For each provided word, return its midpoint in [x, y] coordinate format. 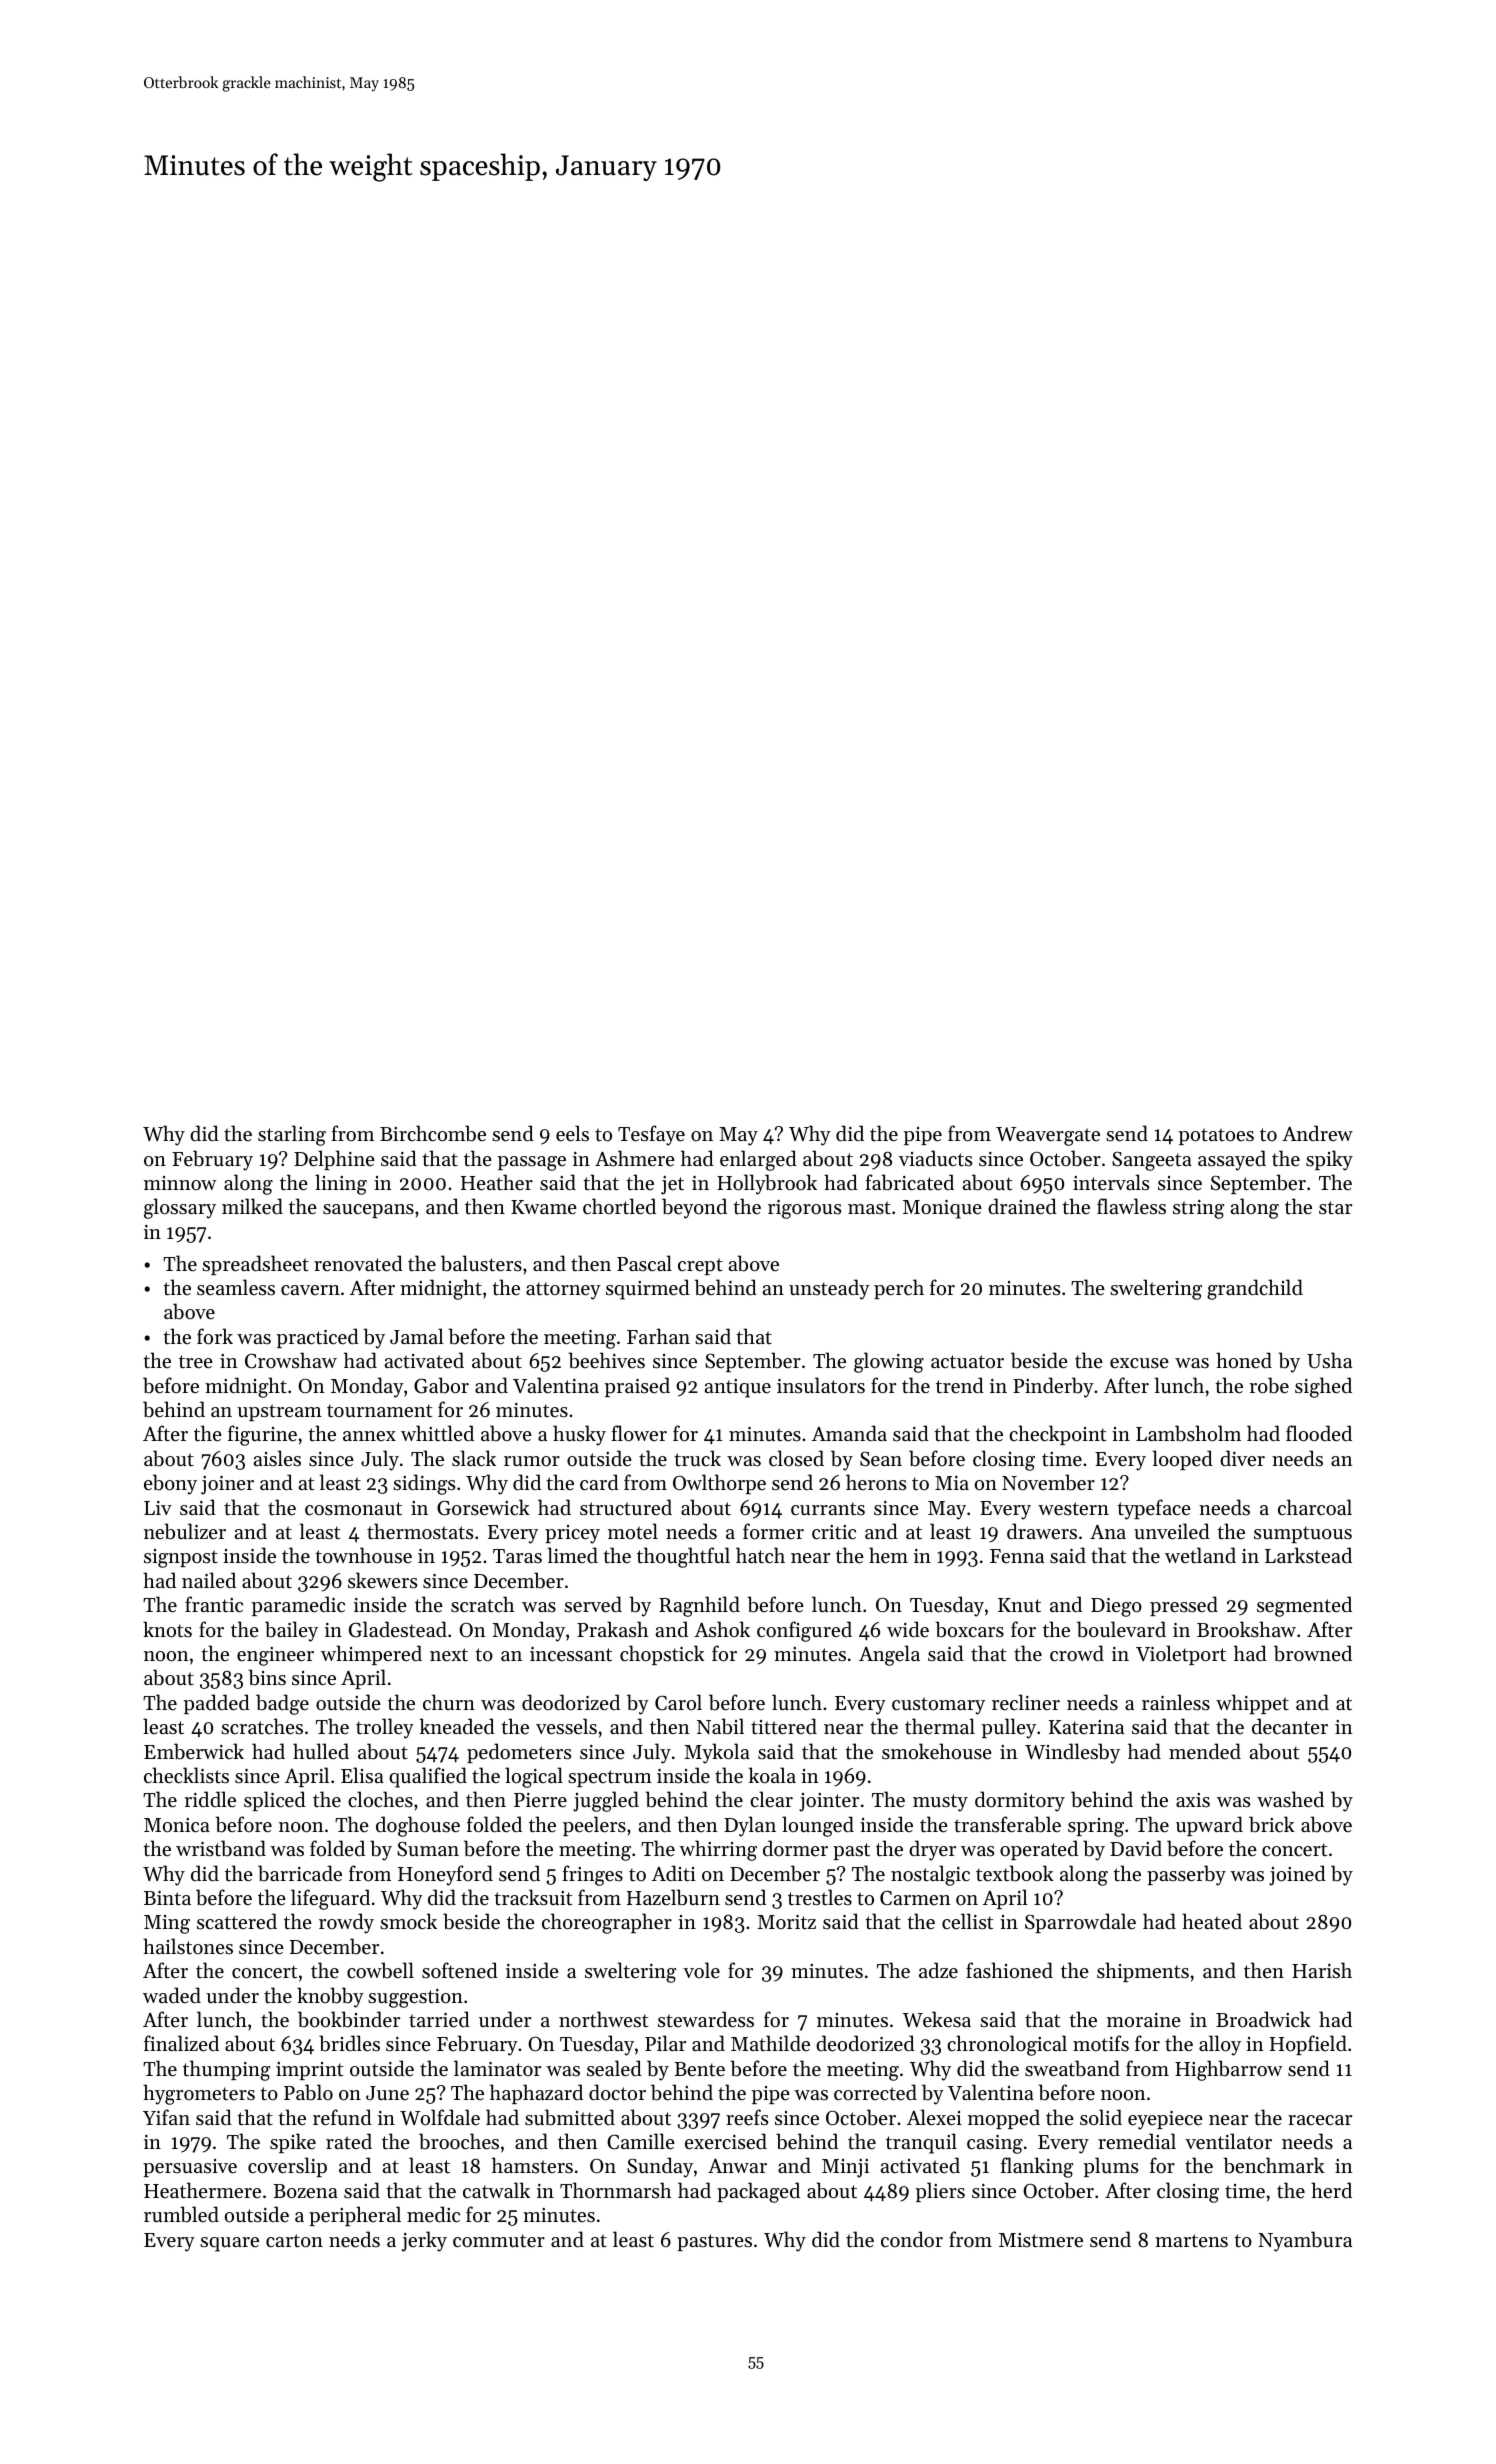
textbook [1015, 1873]
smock [408, 1921]
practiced [318, 1338]
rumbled [181, 2214]
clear [771, 1799]
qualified [428, 1777]
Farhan [658, 1336]
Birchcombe [433, 1133]
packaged [758, 2192]
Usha [1329, 1360]
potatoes [1216, 1136]
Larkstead [1308, 1555]
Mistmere [1041, 2240]
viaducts [935, 1158]
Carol [678, 1702]
